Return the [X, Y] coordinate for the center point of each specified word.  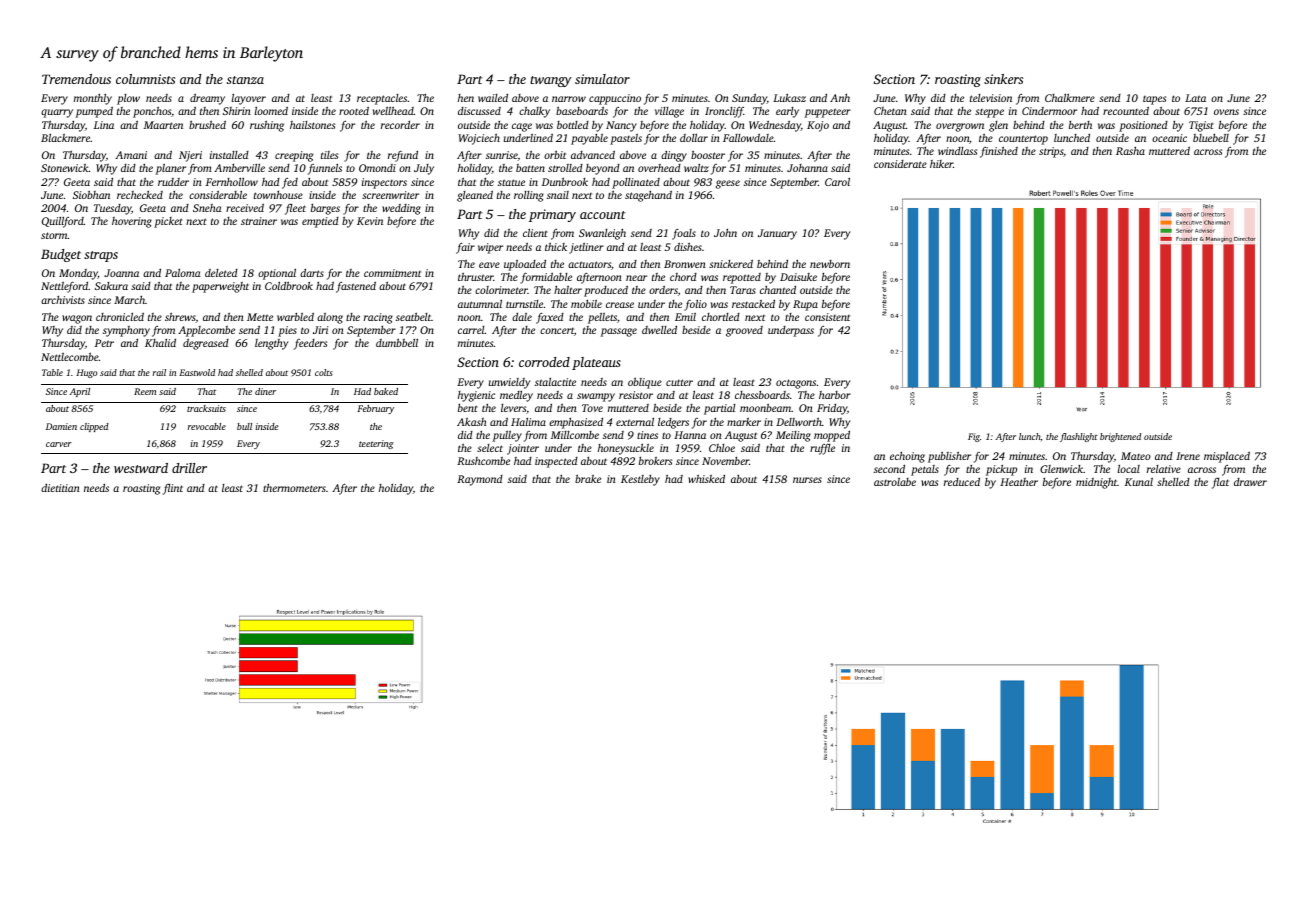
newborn [830, 264]
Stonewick [65, 168]
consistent [827, 317]
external [635, 422]
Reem [145, 391]
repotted [742, 278]
